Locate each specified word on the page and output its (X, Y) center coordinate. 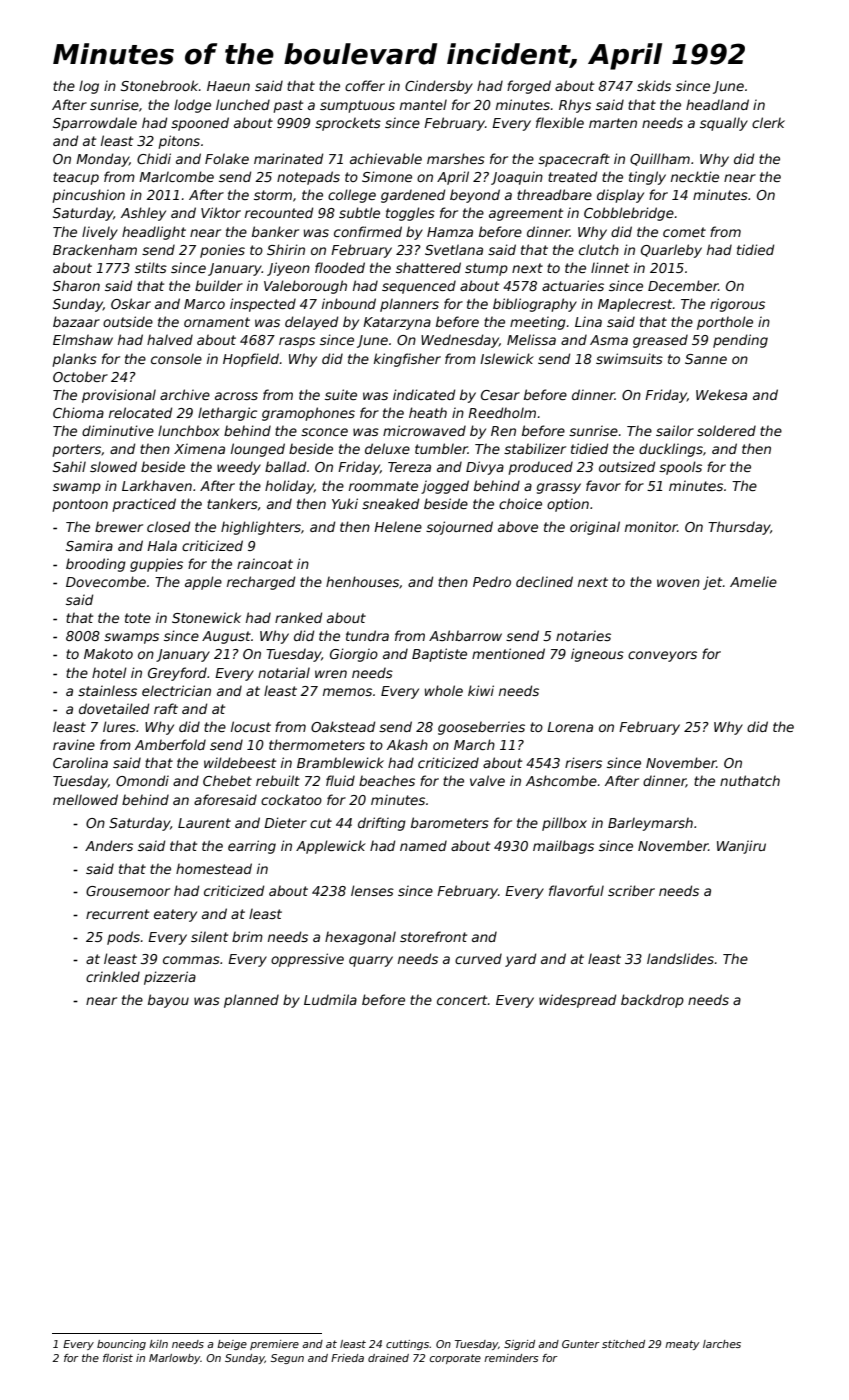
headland (717, 104)
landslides (680, 958)
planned (251, 1001)
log (89, 87)
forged (529, 87)
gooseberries (481, 728)
